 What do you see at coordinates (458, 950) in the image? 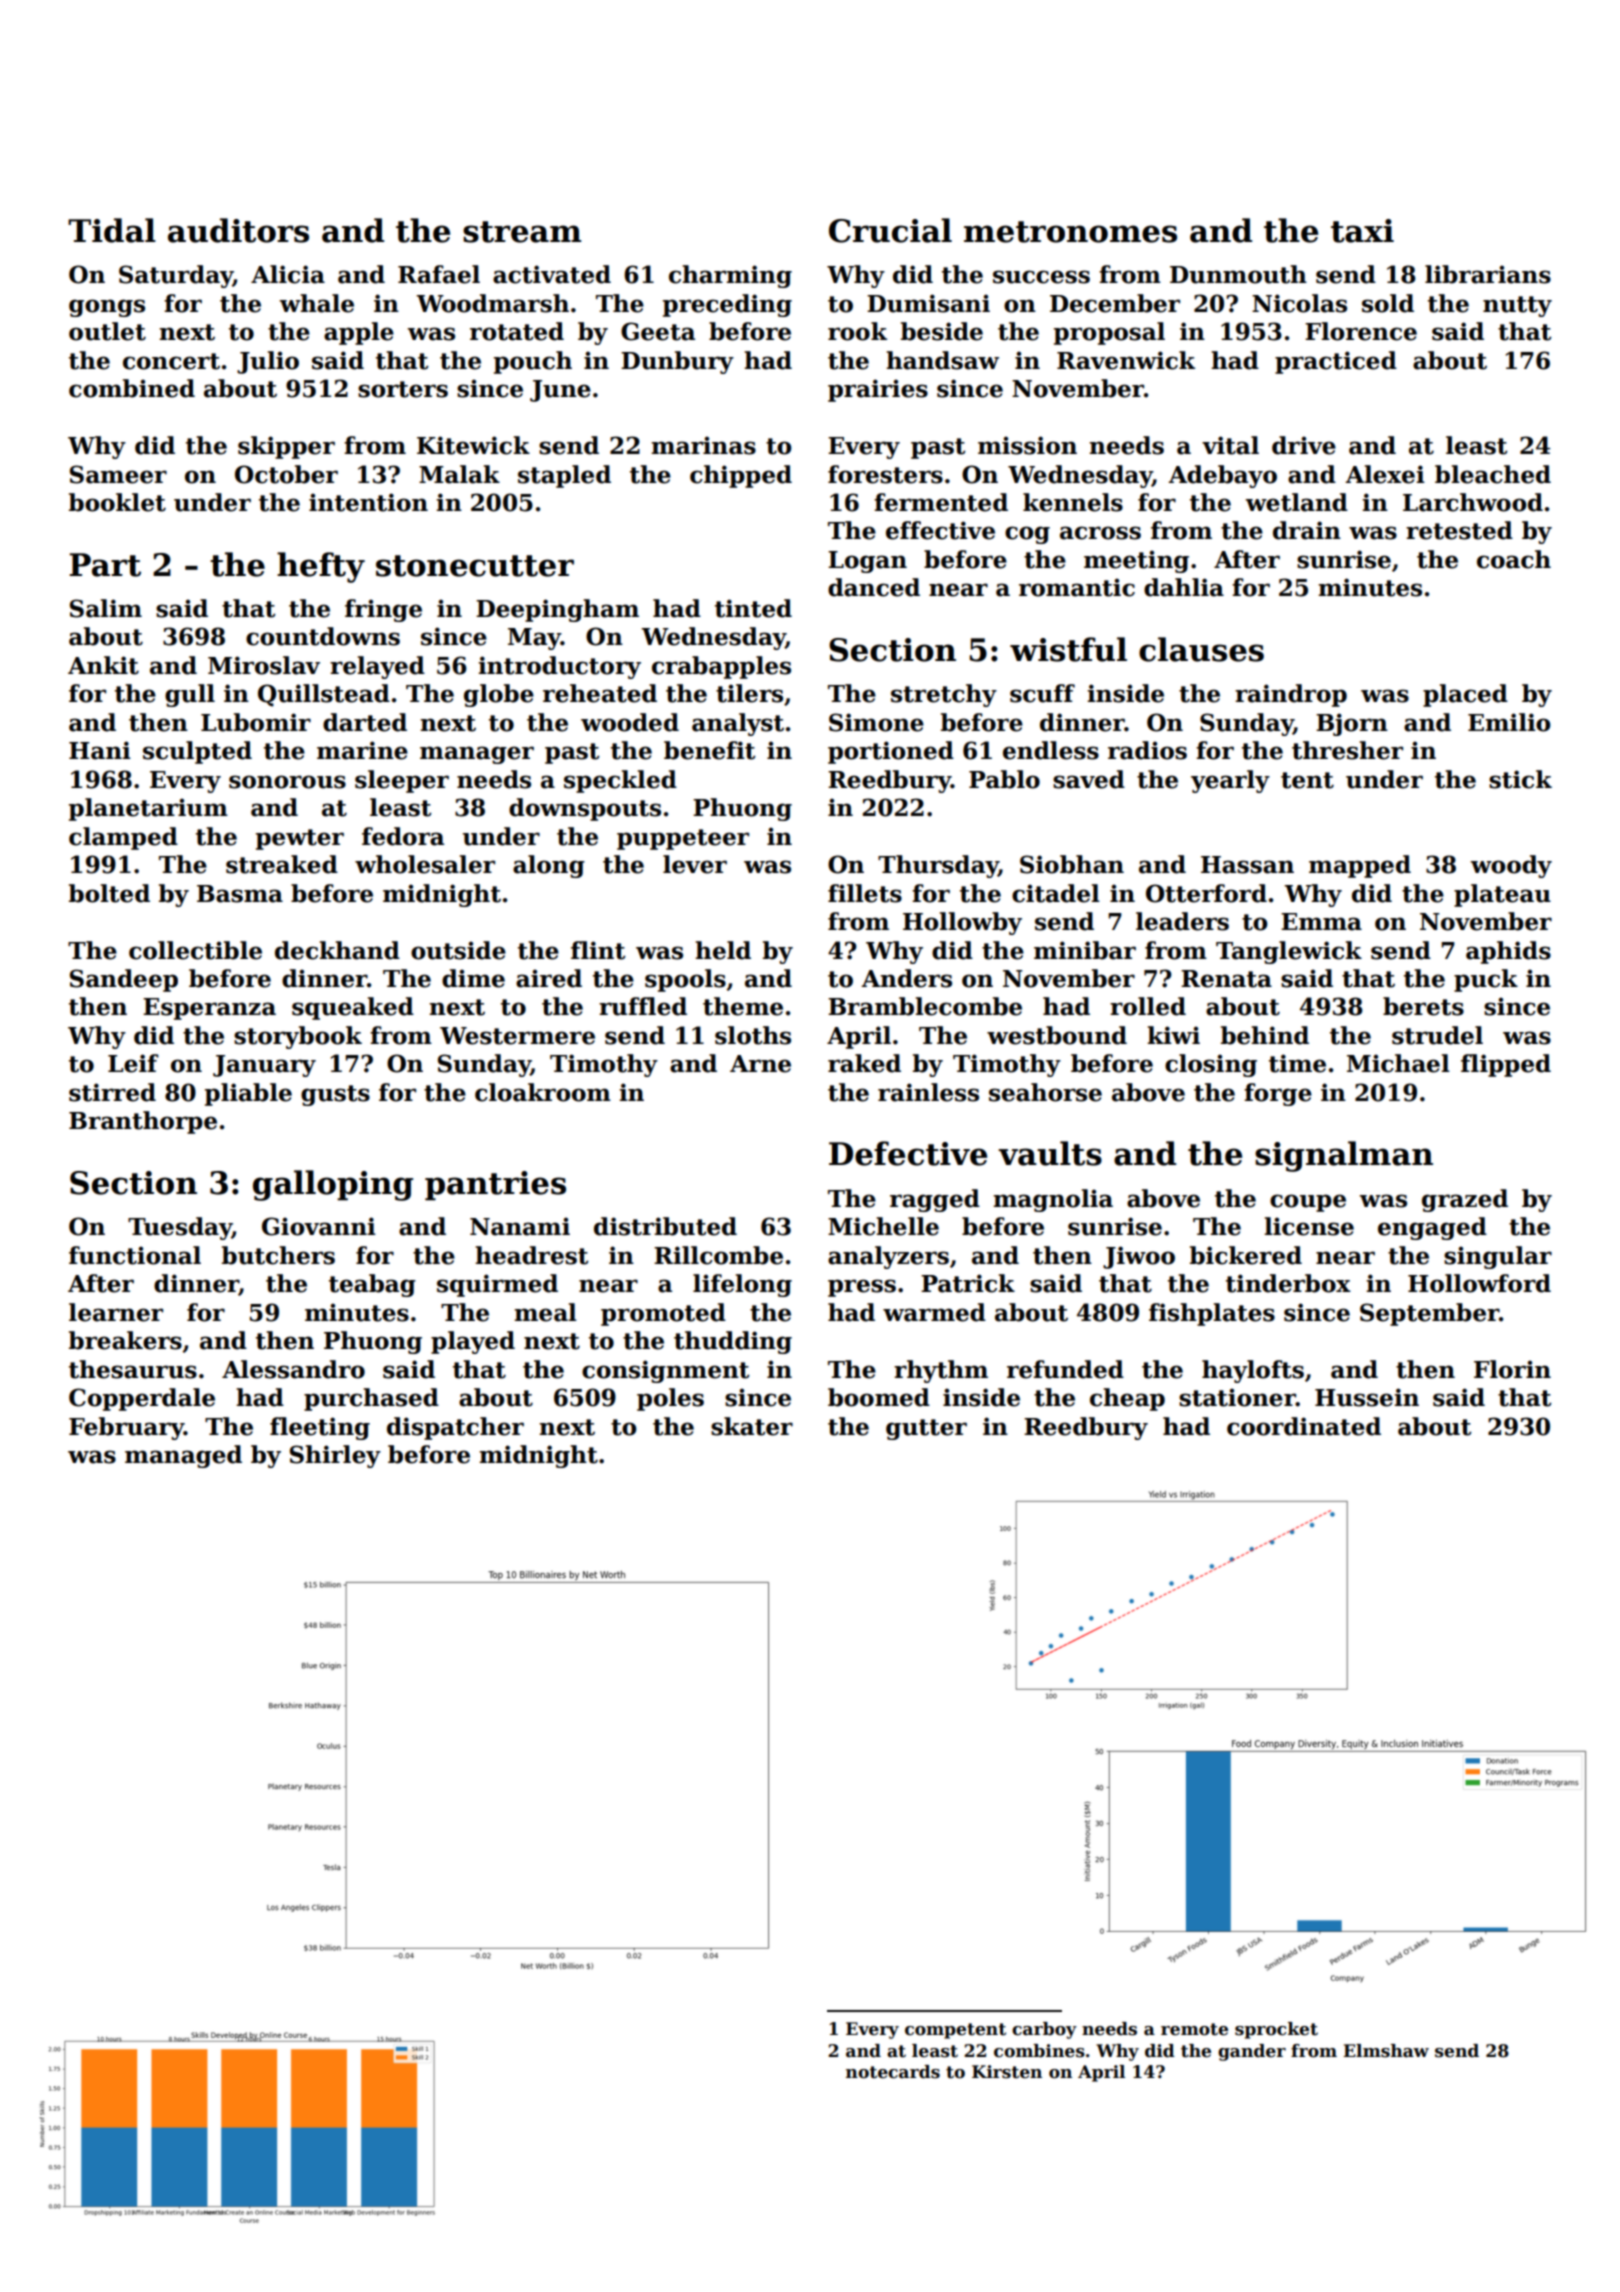
I see `outside` at bounding box center [458, 950].
